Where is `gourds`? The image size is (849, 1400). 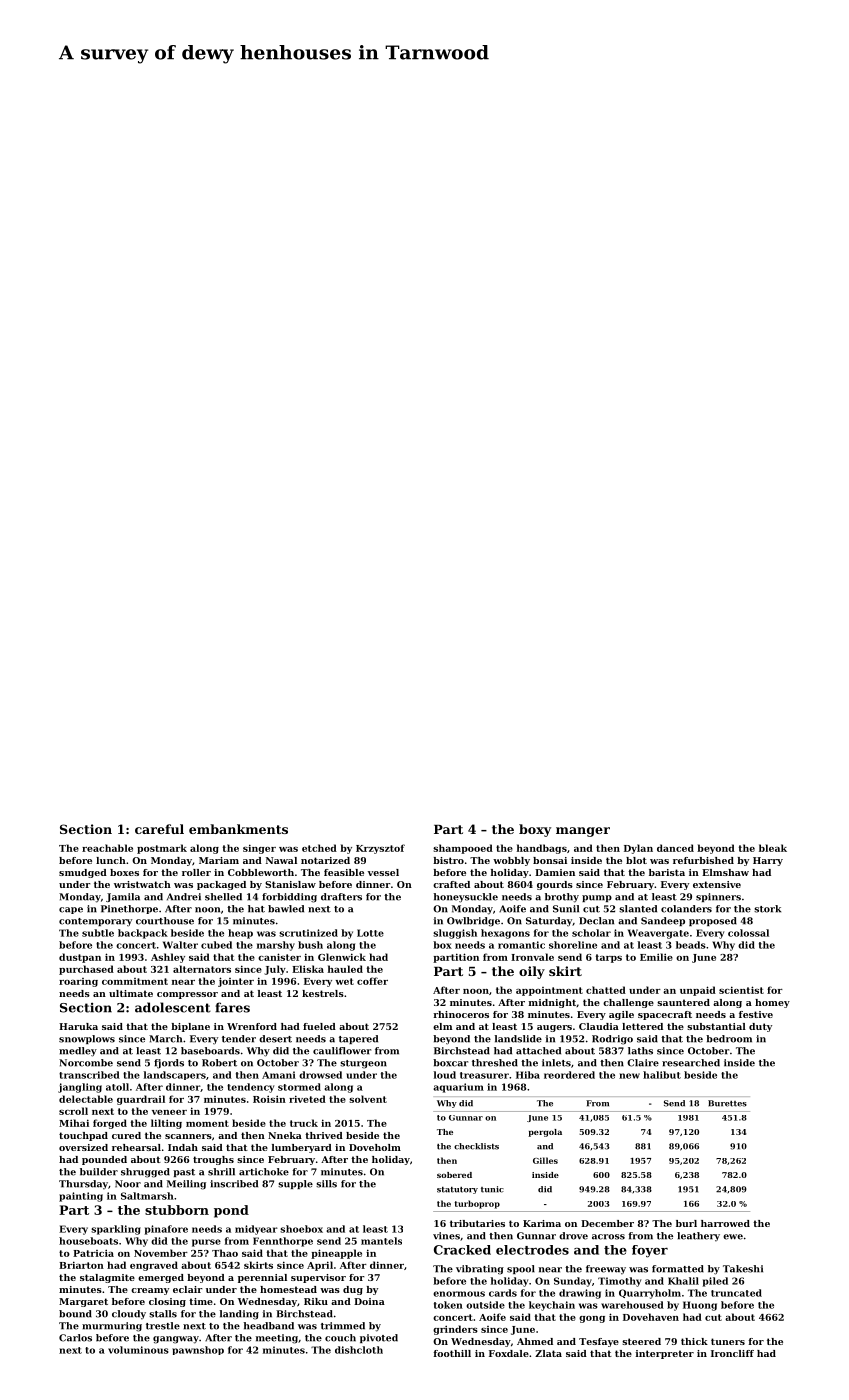 gourds is located at coordinates (555, 885).
